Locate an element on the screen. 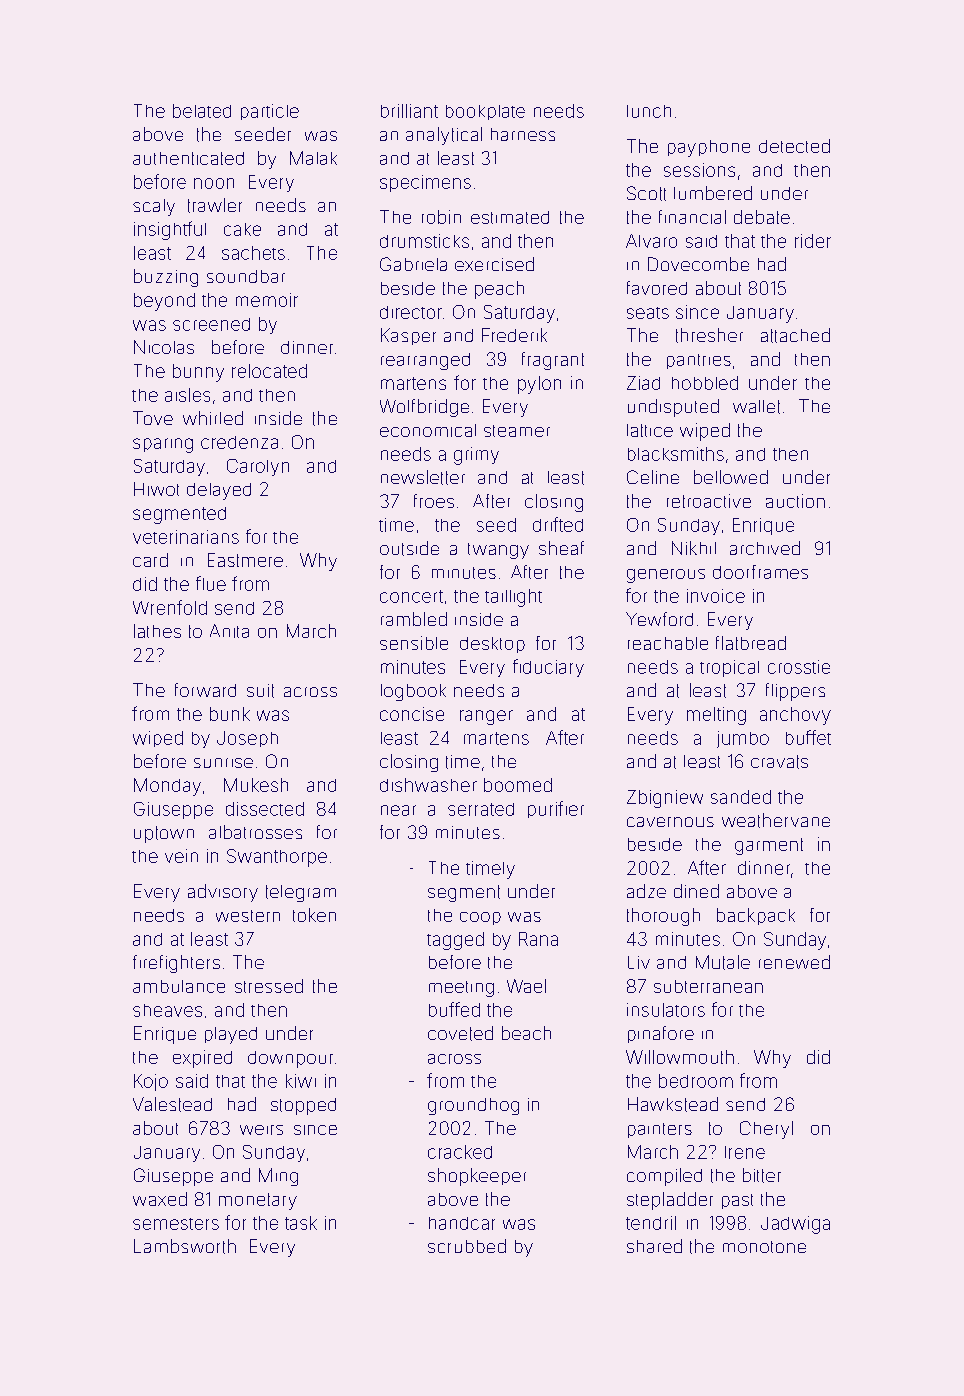  scrubbed is located at coordinates (467, 1246).
